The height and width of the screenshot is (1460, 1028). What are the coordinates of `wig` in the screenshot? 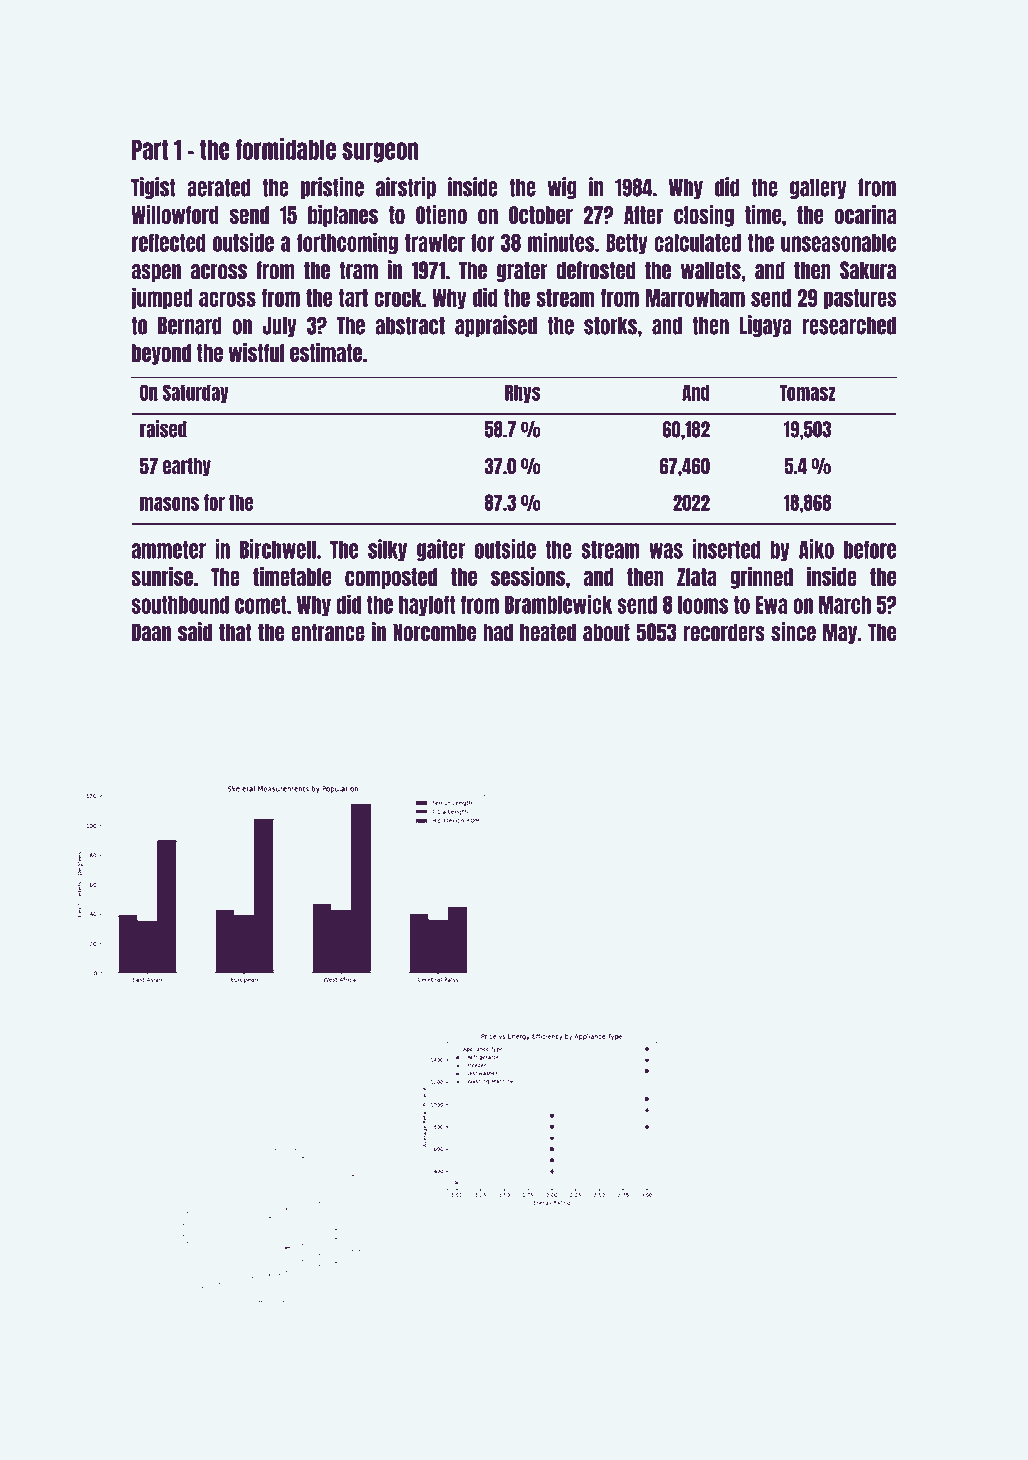 It's located at (562, 188).
